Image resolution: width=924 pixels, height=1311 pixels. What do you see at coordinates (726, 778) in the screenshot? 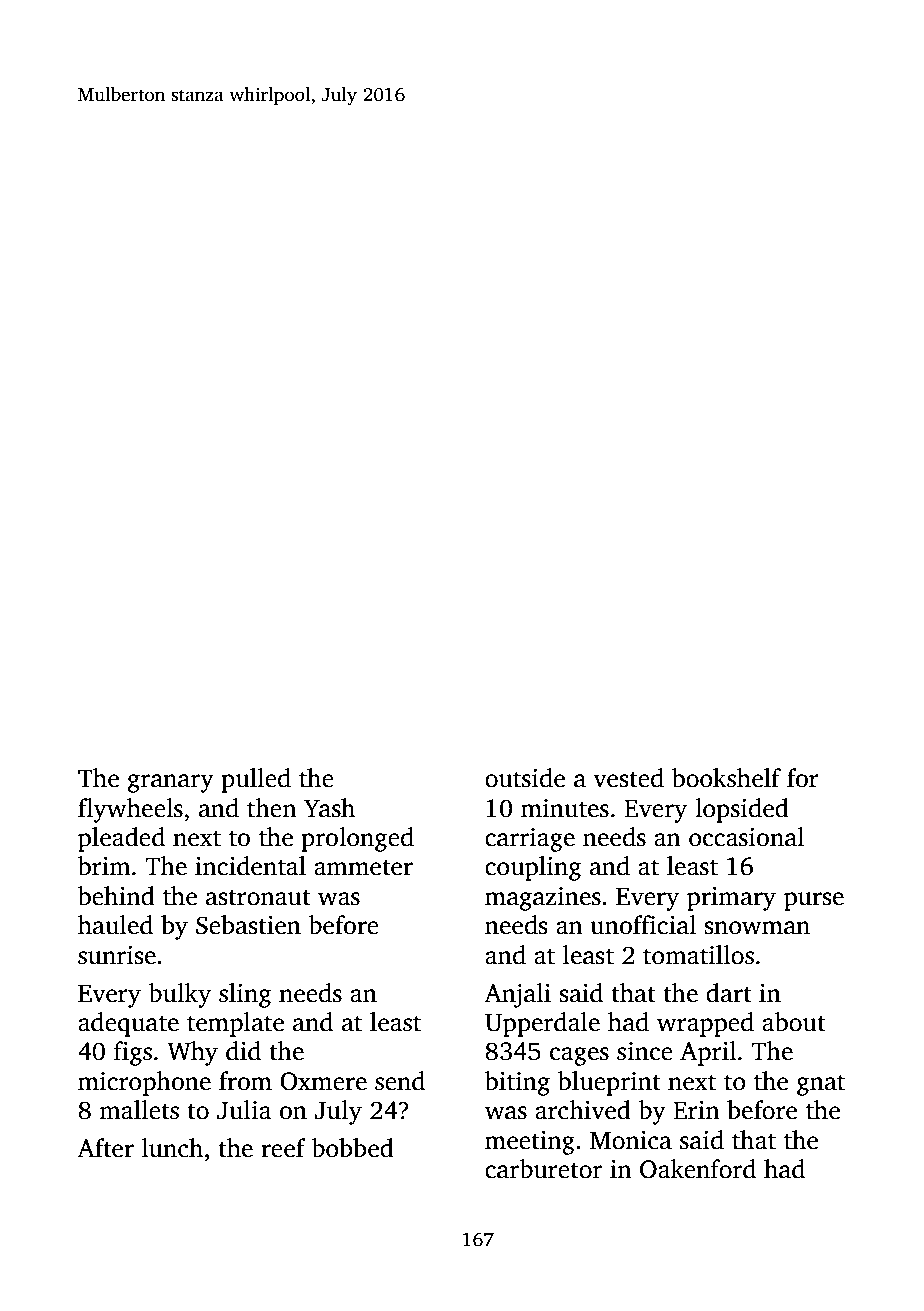
I see `bookshelf` at bounding box center [726, 778].
